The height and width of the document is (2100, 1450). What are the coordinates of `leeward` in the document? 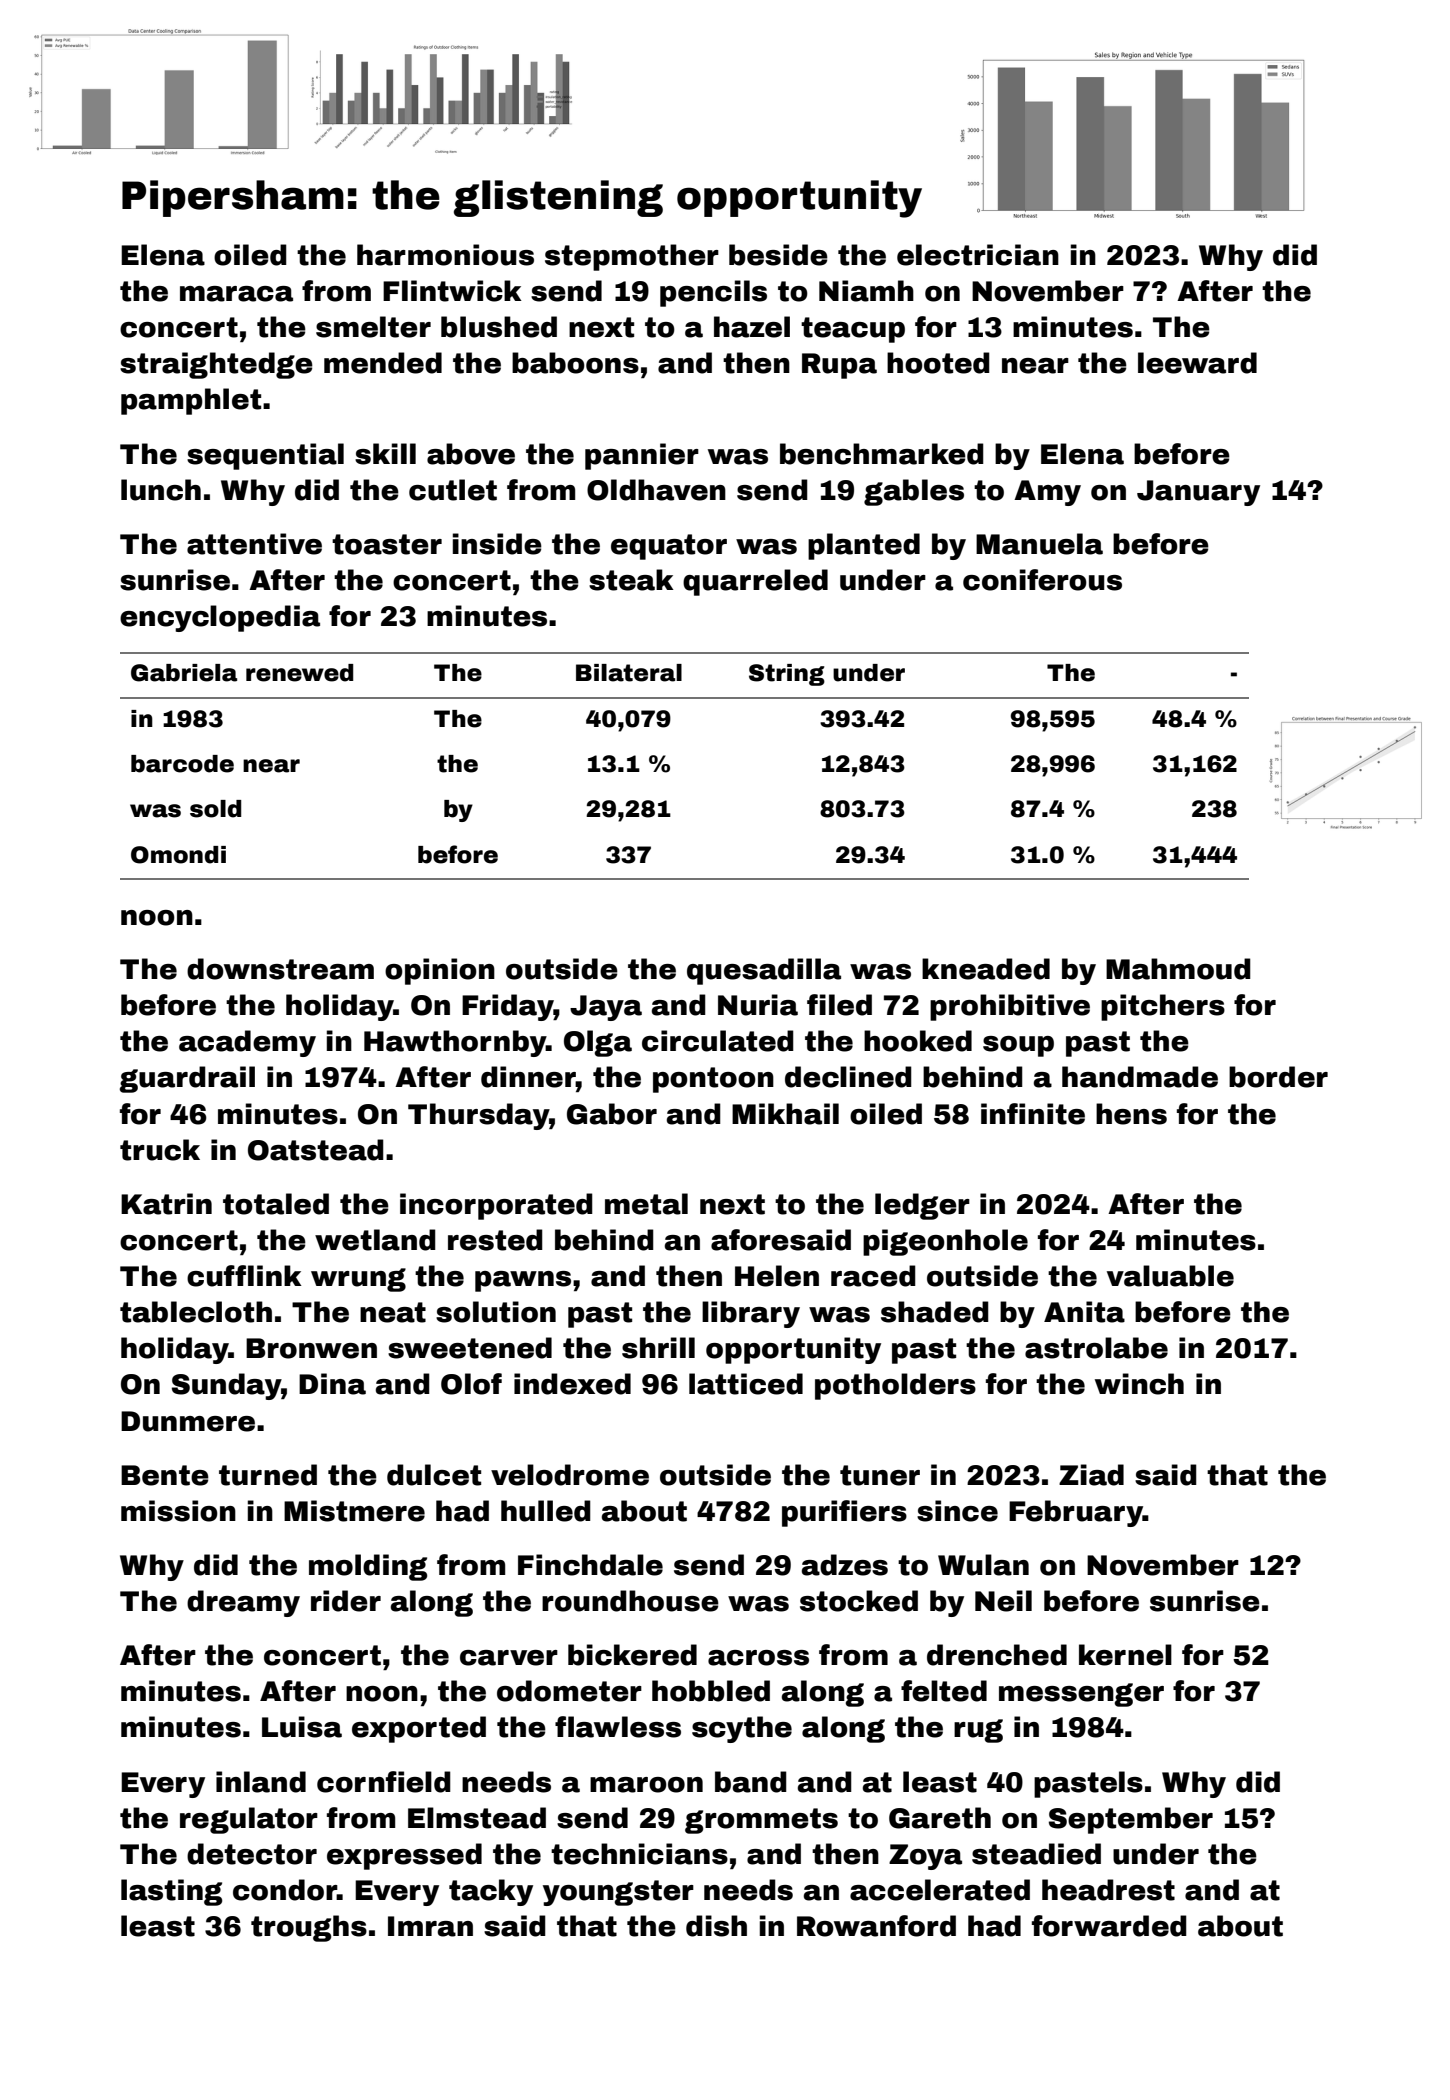 It's located at (1197, 363).
